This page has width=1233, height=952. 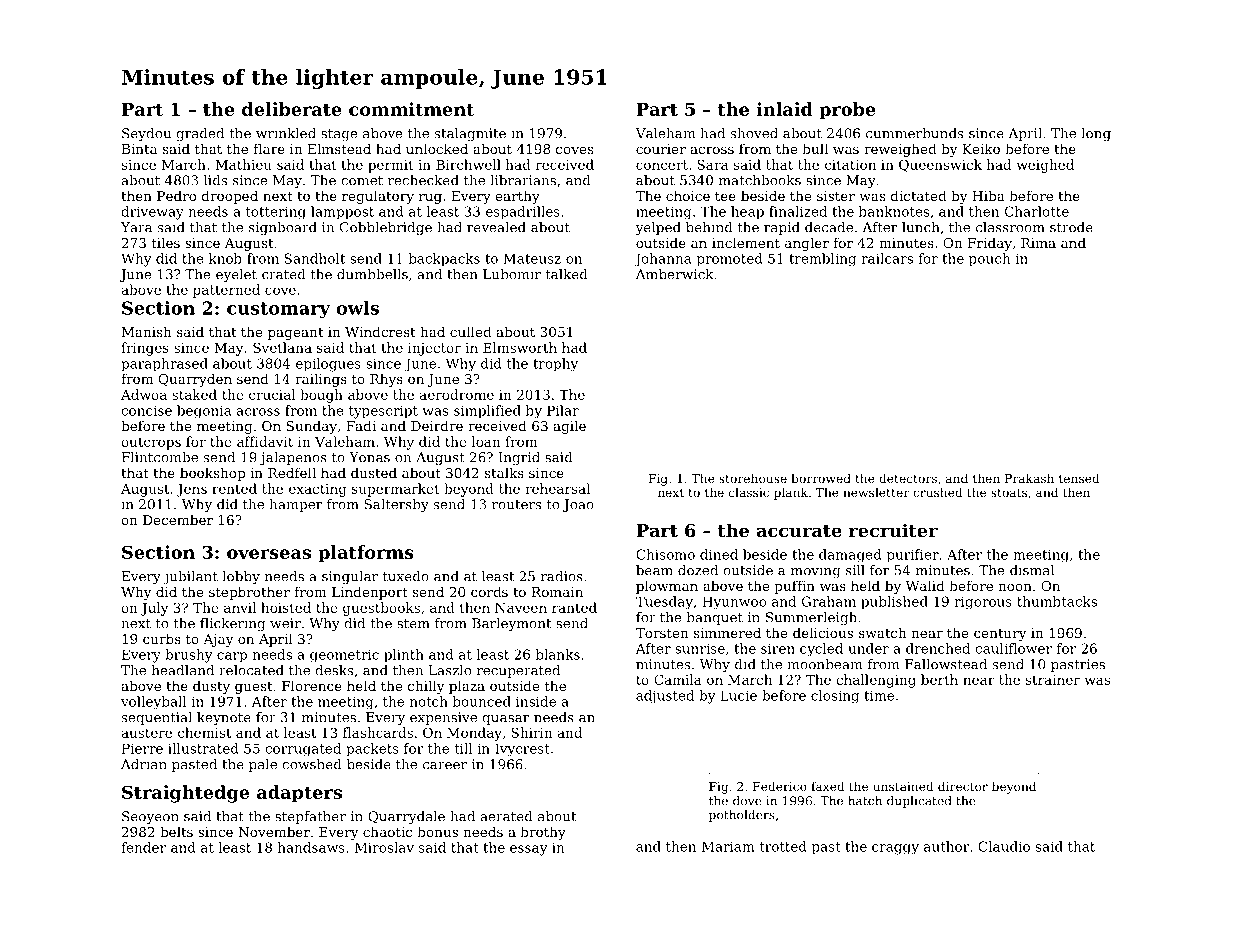 What do you see at coordinates (1096, 134) in the page?
I see `long` at bounding box center [1096, 134].
